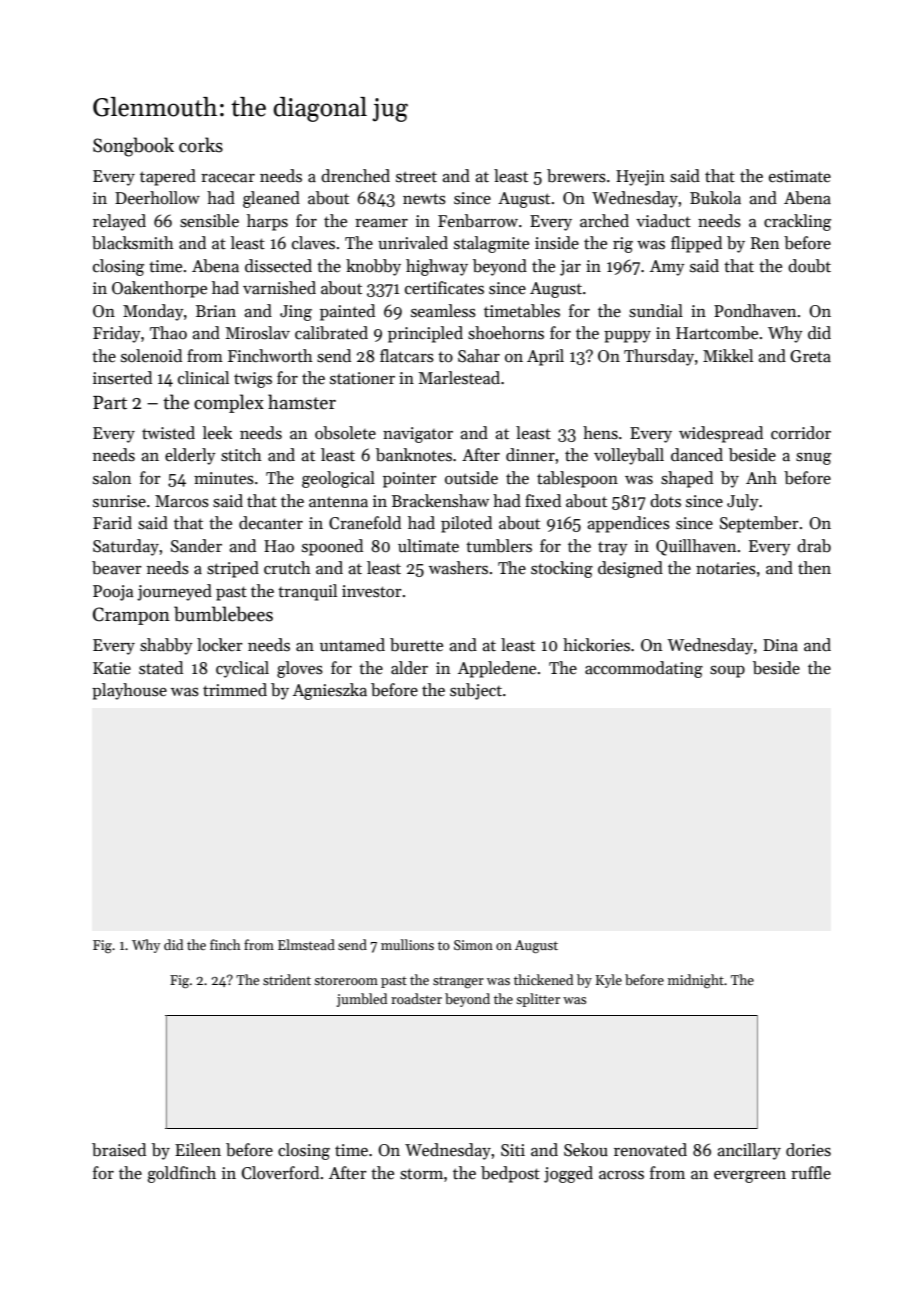 The height and width of the page is (1308, 924). I want to click on painted, so click(347, 312).
